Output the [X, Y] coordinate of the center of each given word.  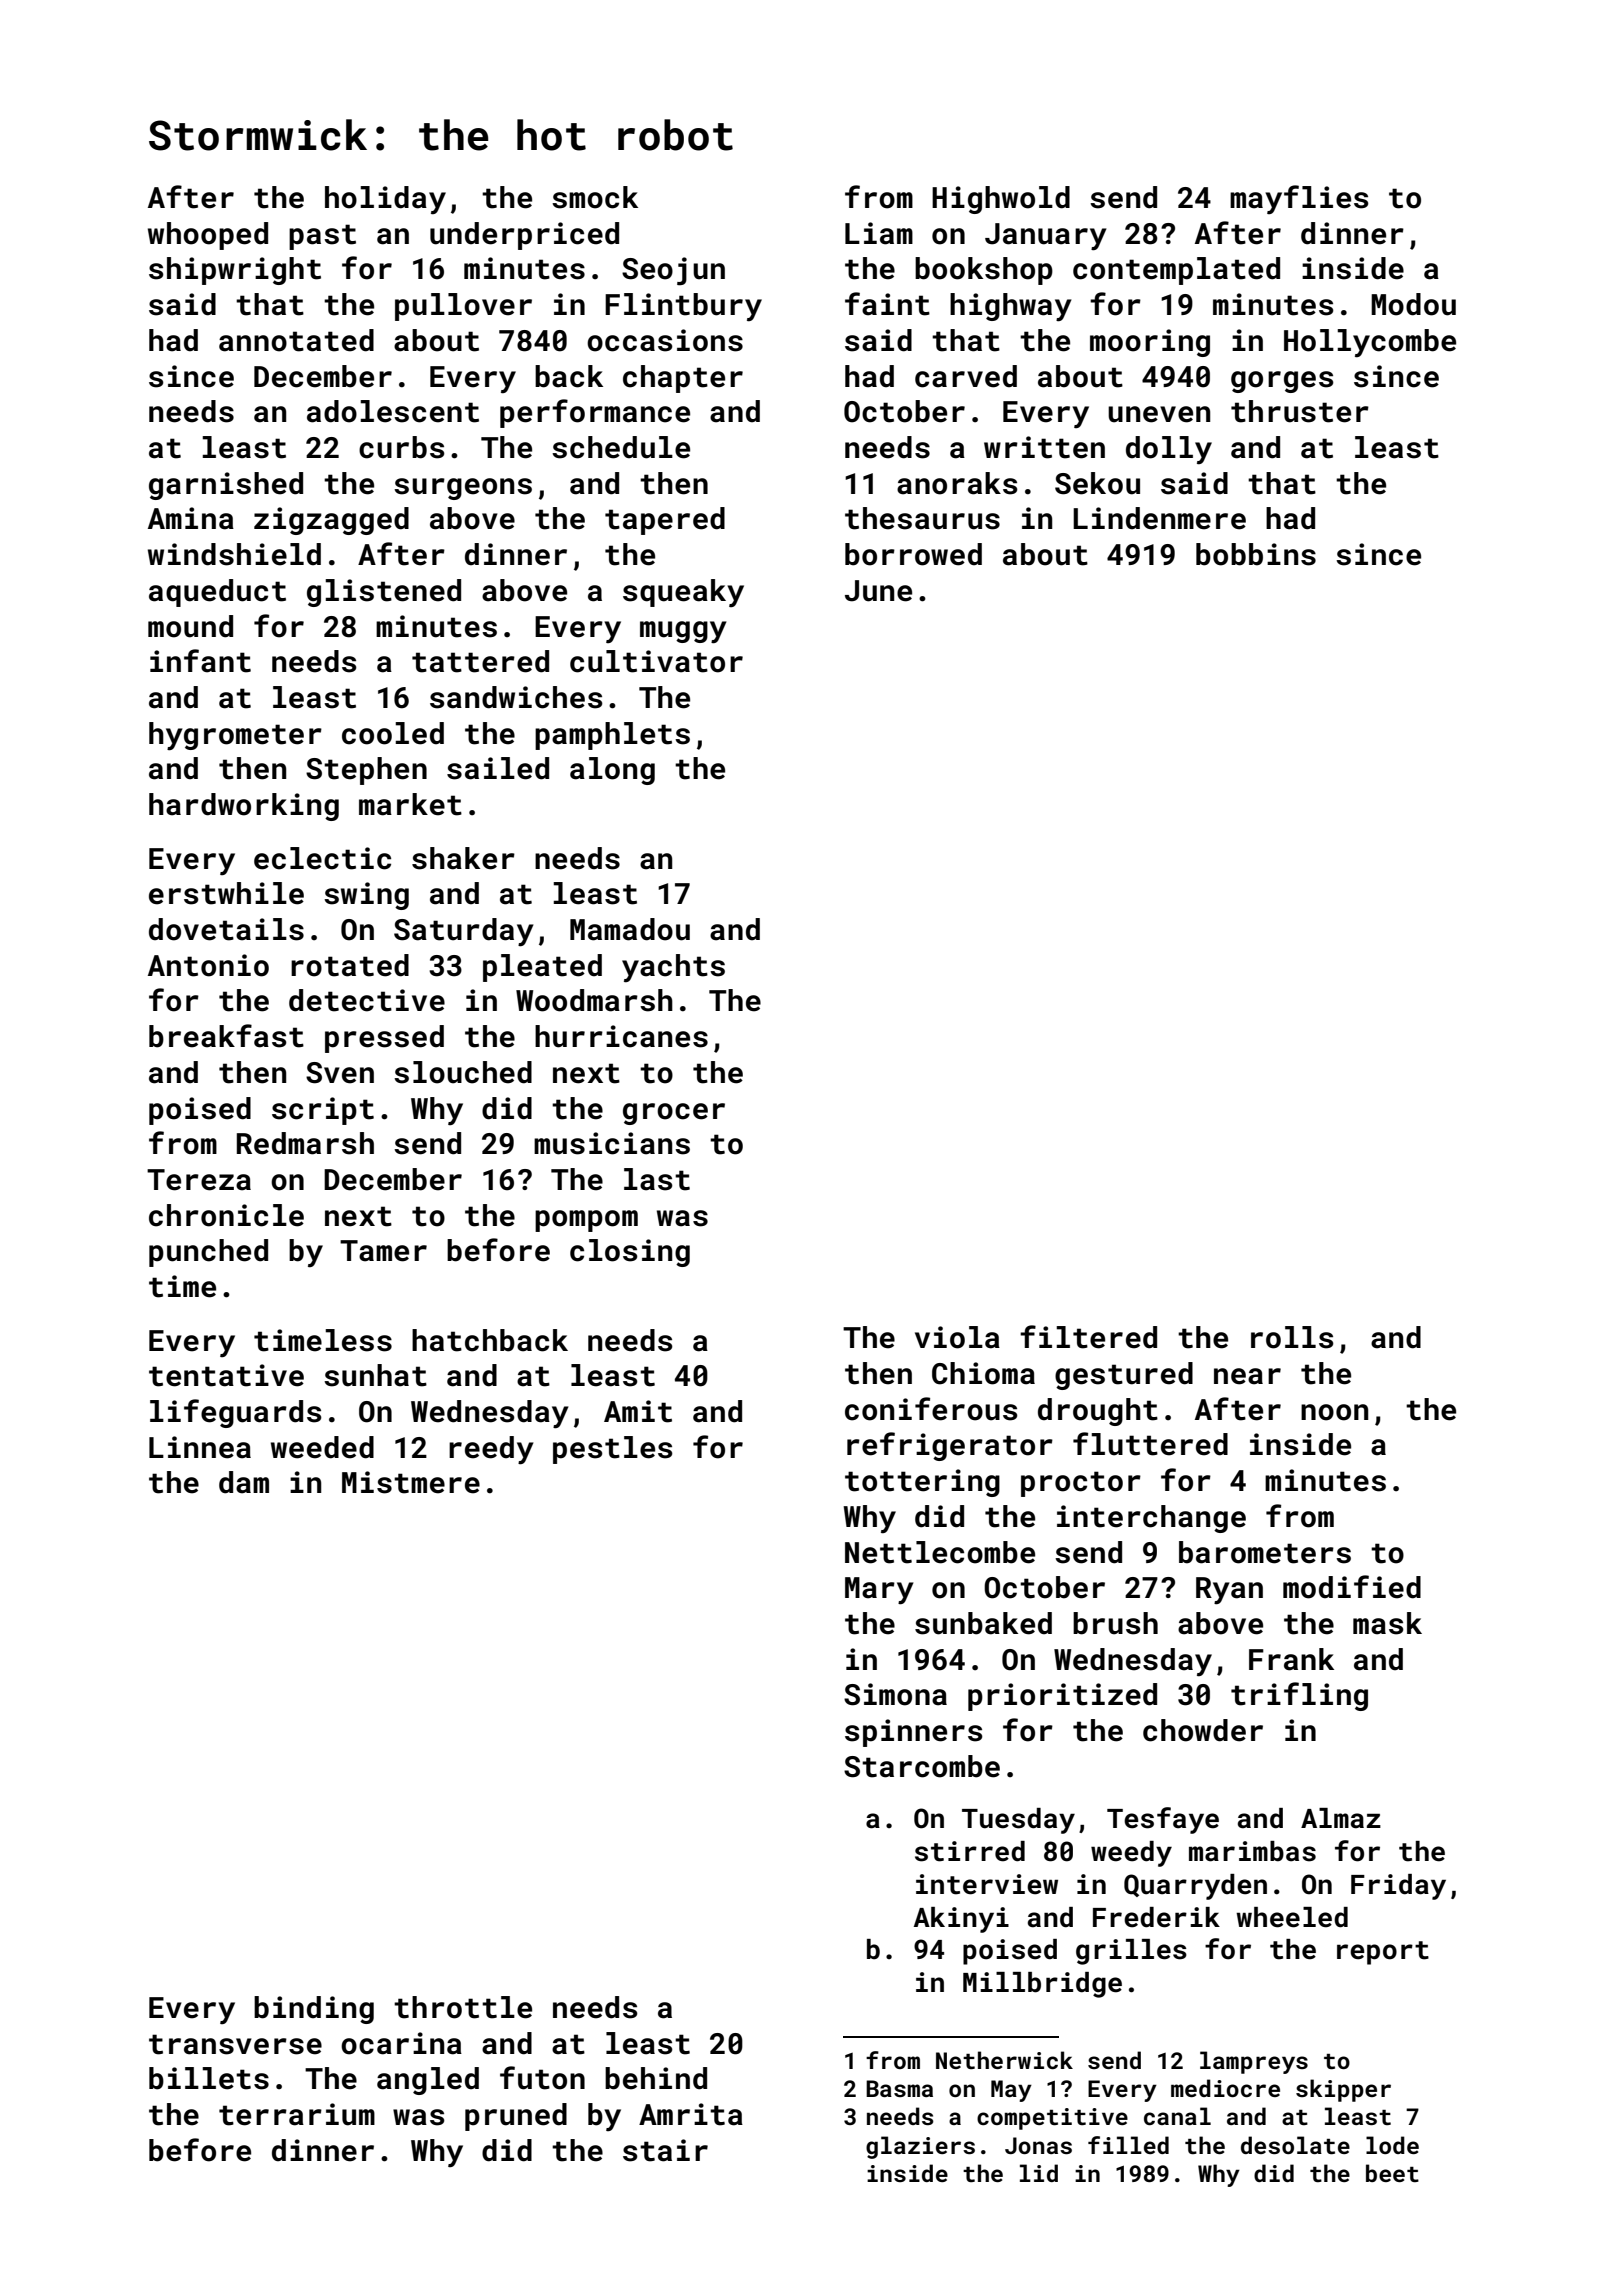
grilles [1131, 1952]
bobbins [1256, 554]
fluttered [1150, 1444]
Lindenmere [1159, 518]
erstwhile [226, 893]
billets [209, 2078]
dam [244, 1482]
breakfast [226, 1036]
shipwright [235, 271]
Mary [879, 1591]
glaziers [920, 2147]
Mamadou [630, 929]
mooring [1150, 343]
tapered [665, 521]
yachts [673, 968]
